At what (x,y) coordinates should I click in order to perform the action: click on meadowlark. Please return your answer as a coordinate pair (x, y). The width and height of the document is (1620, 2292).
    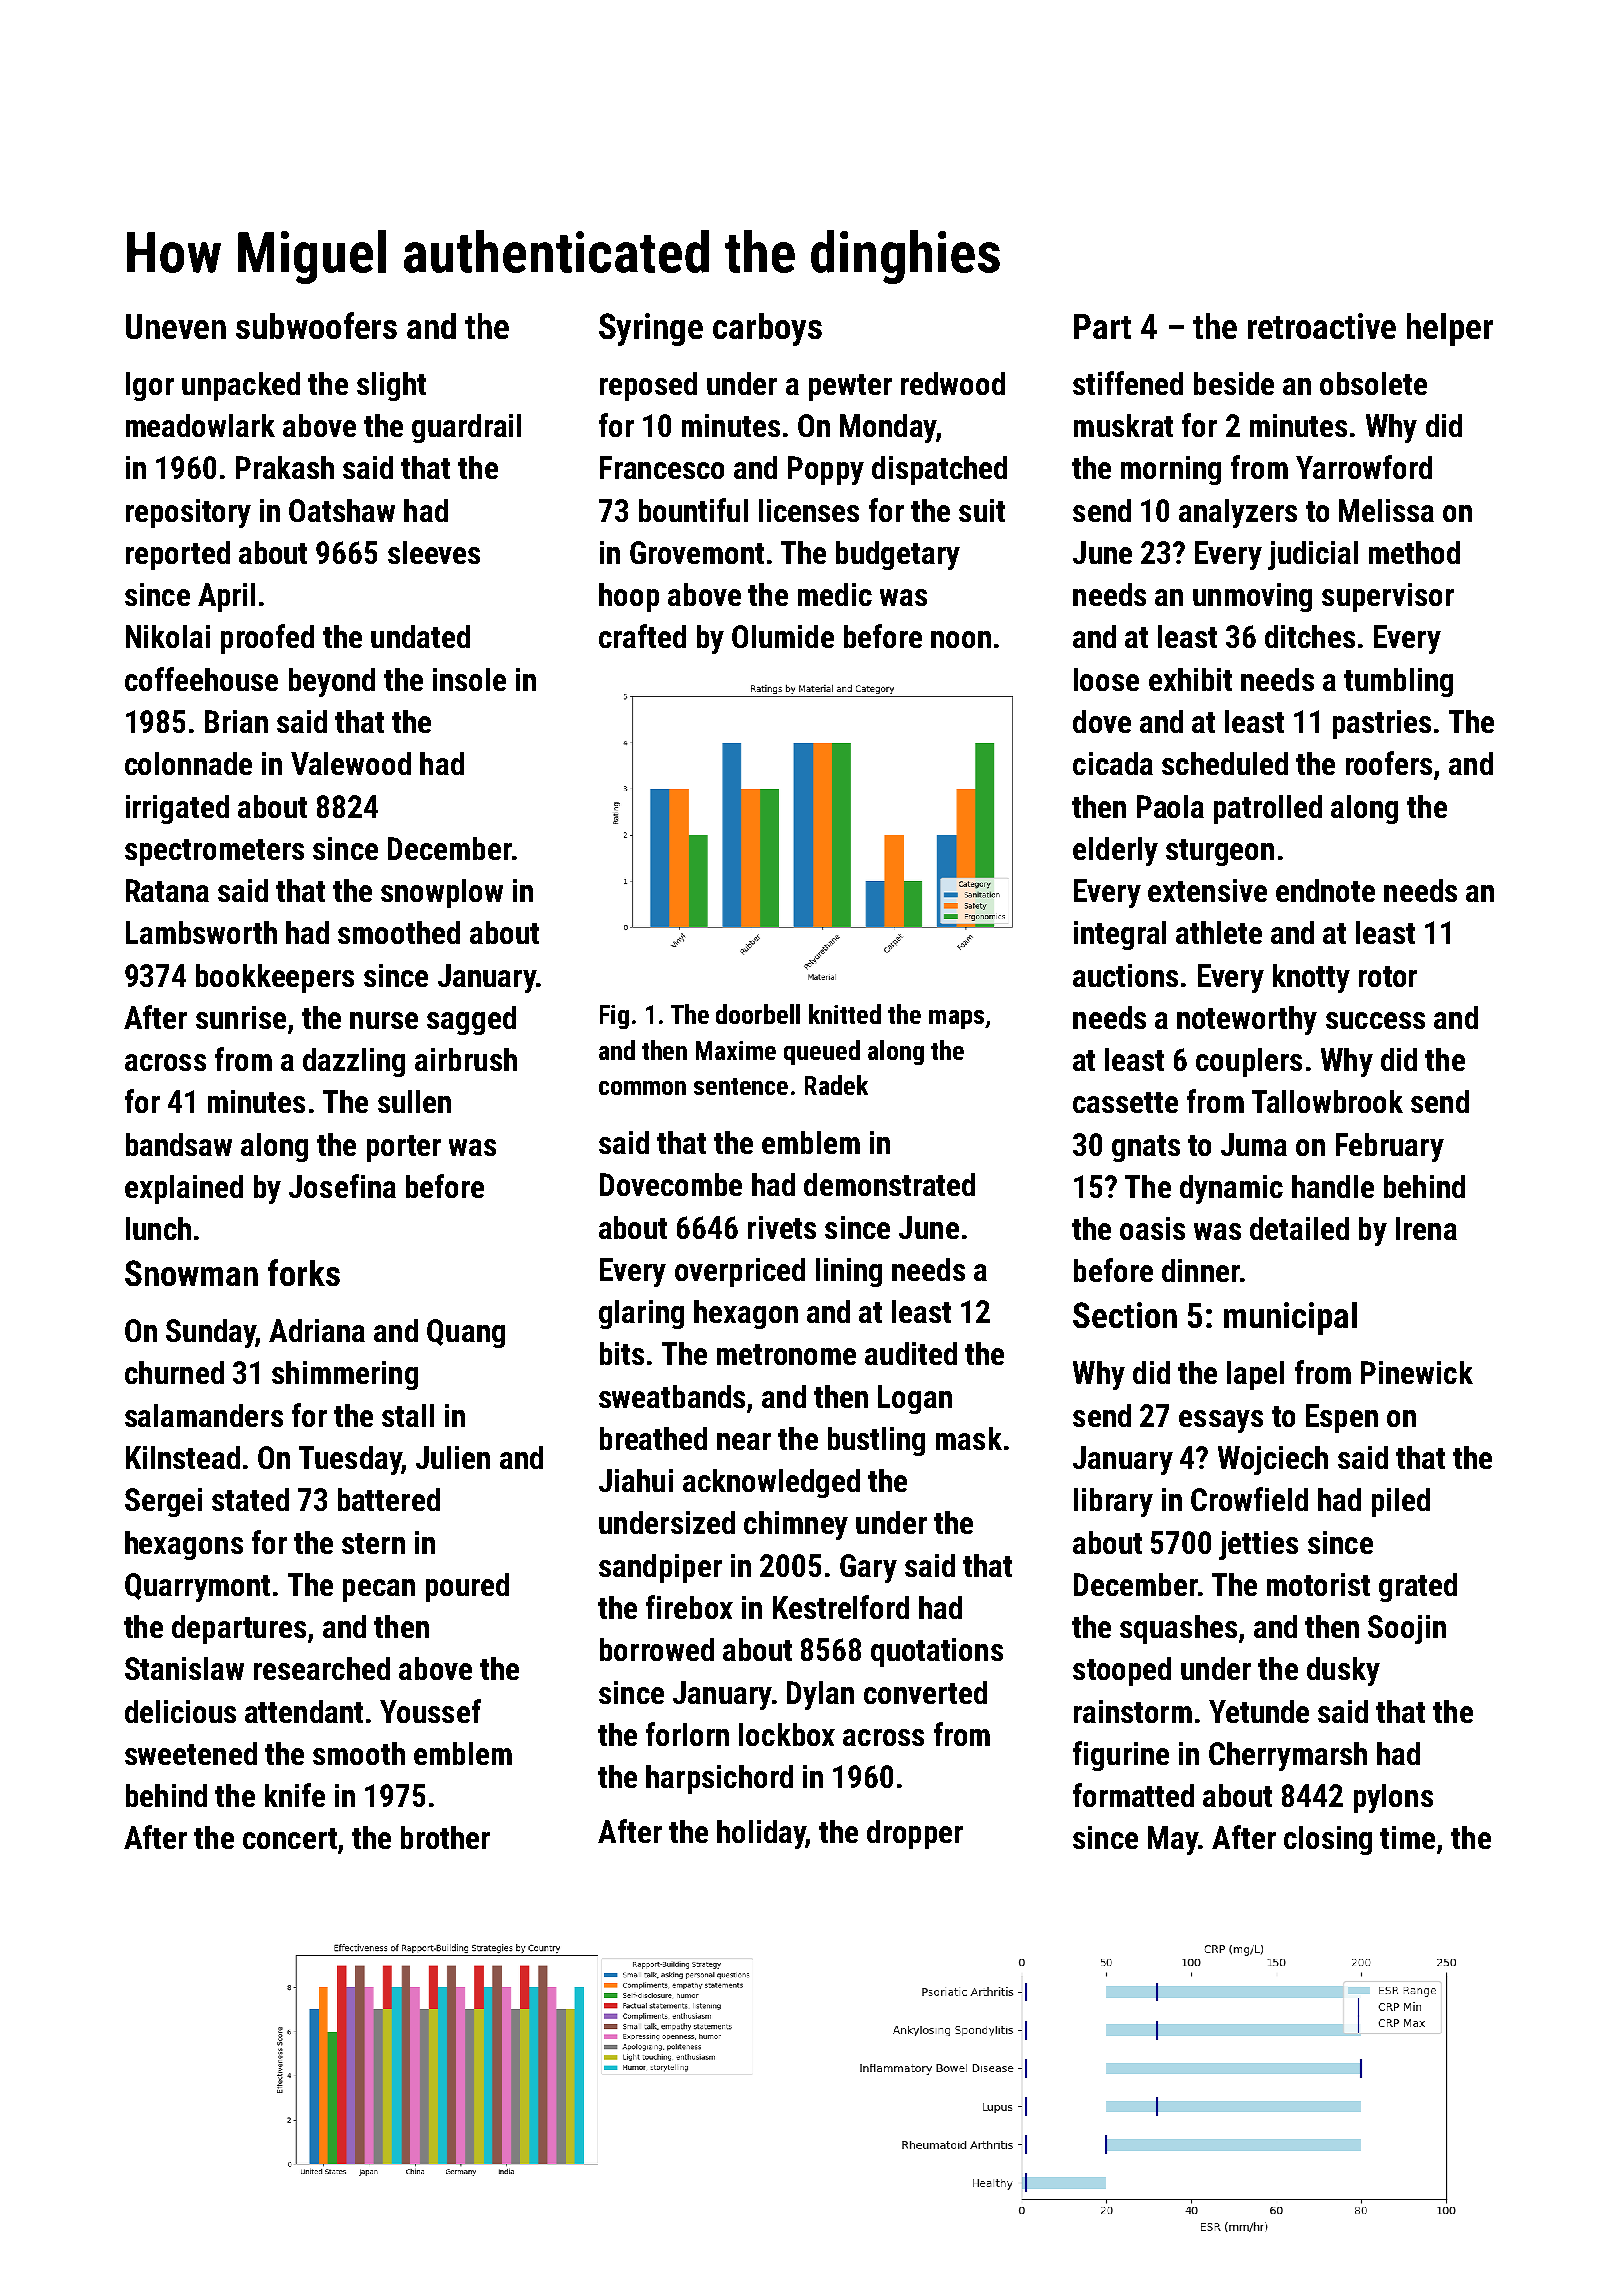
    Looking at the image, I should click on (200, 425).
